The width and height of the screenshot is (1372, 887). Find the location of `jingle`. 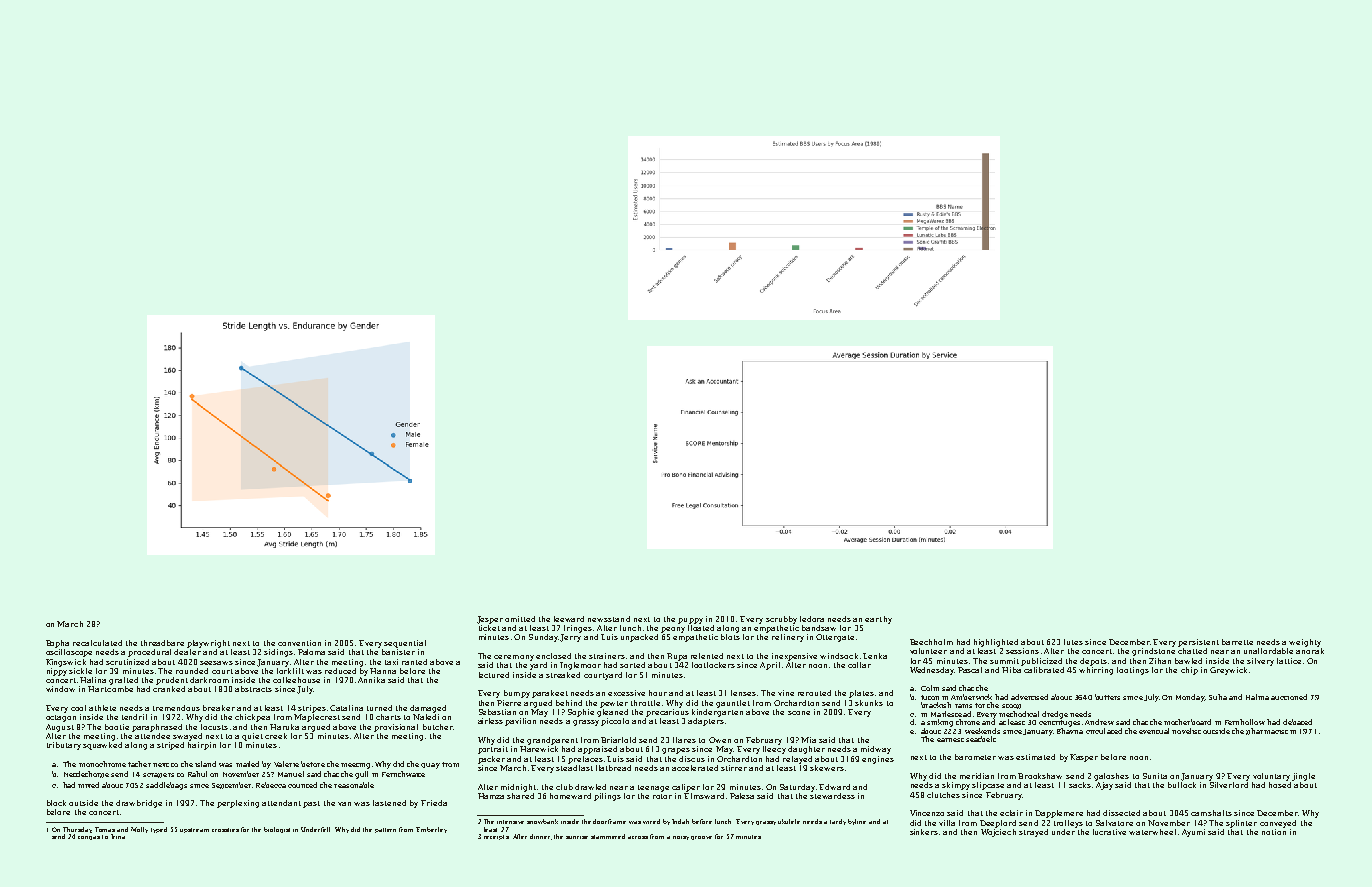

jingle is located at coordinates (1303, 777).
